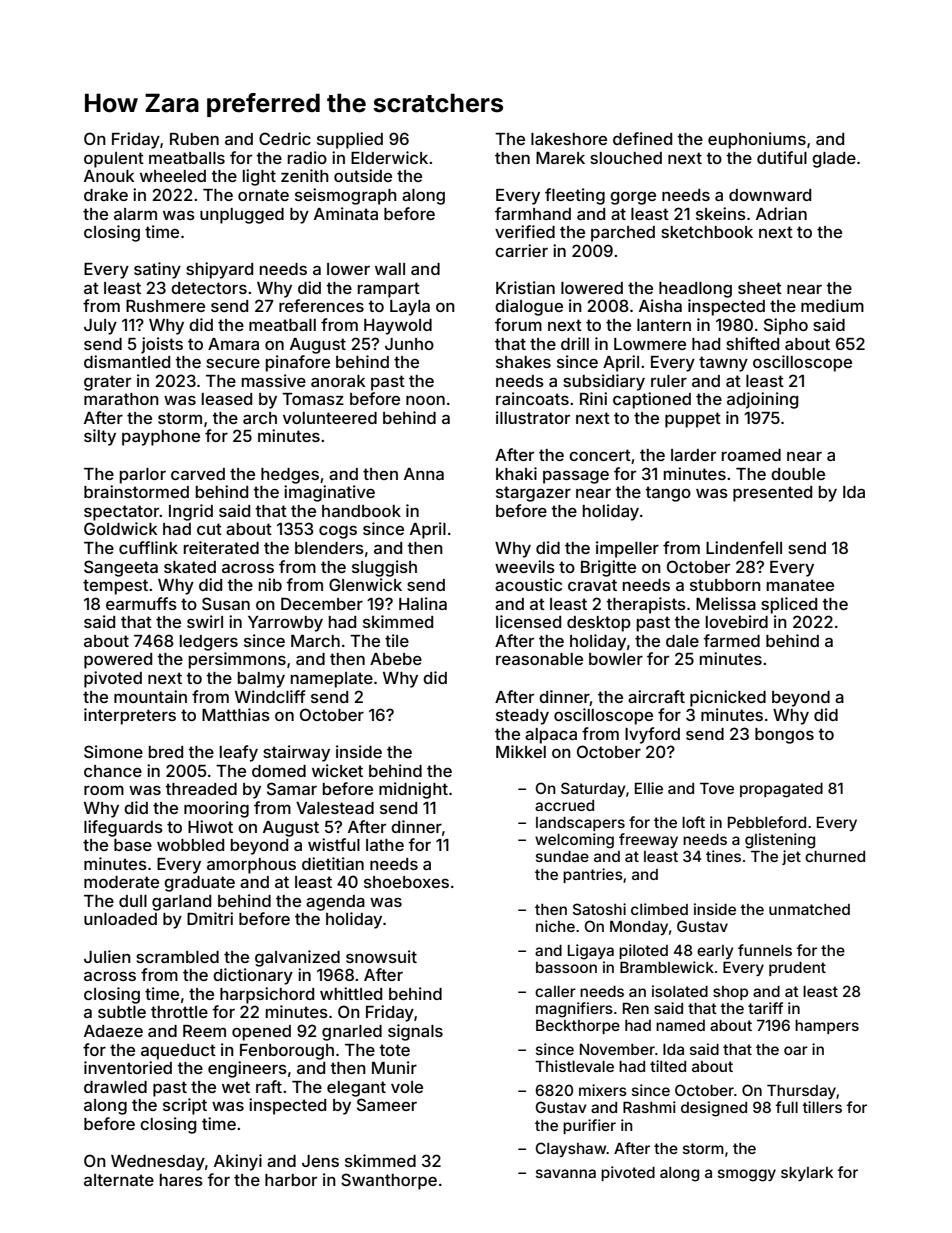  I want to click on payphone, so click(161, 438).
